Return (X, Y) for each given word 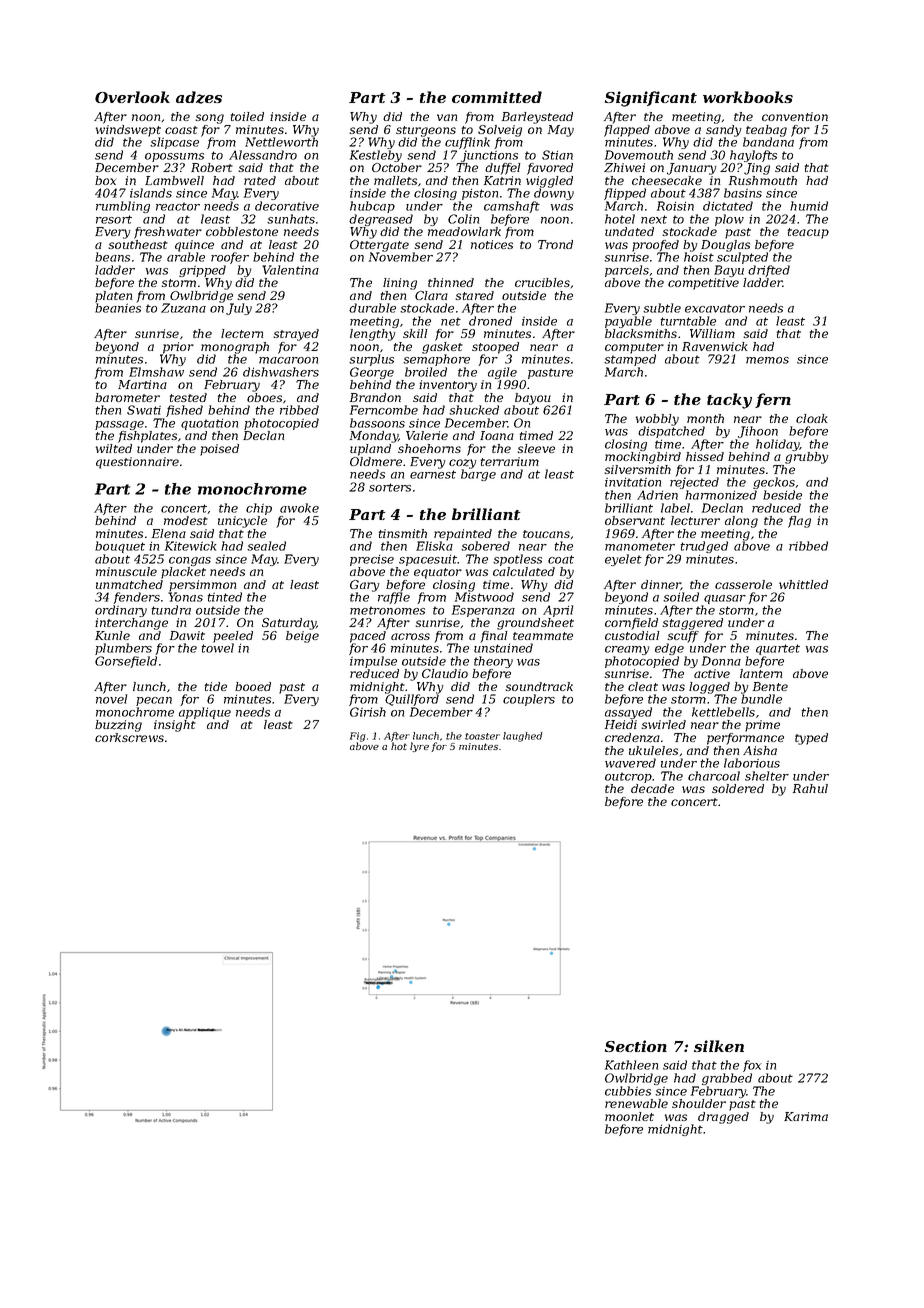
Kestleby (376, 156)
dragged (723, 1118)
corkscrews (129, 737)
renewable (636, 1103)
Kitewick (190, 546)
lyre (419, 747)
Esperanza (483, 611)
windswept (128, 131)
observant (635, 520)
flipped (625, 194)
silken (719, 1046)
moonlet (629, 1116)
